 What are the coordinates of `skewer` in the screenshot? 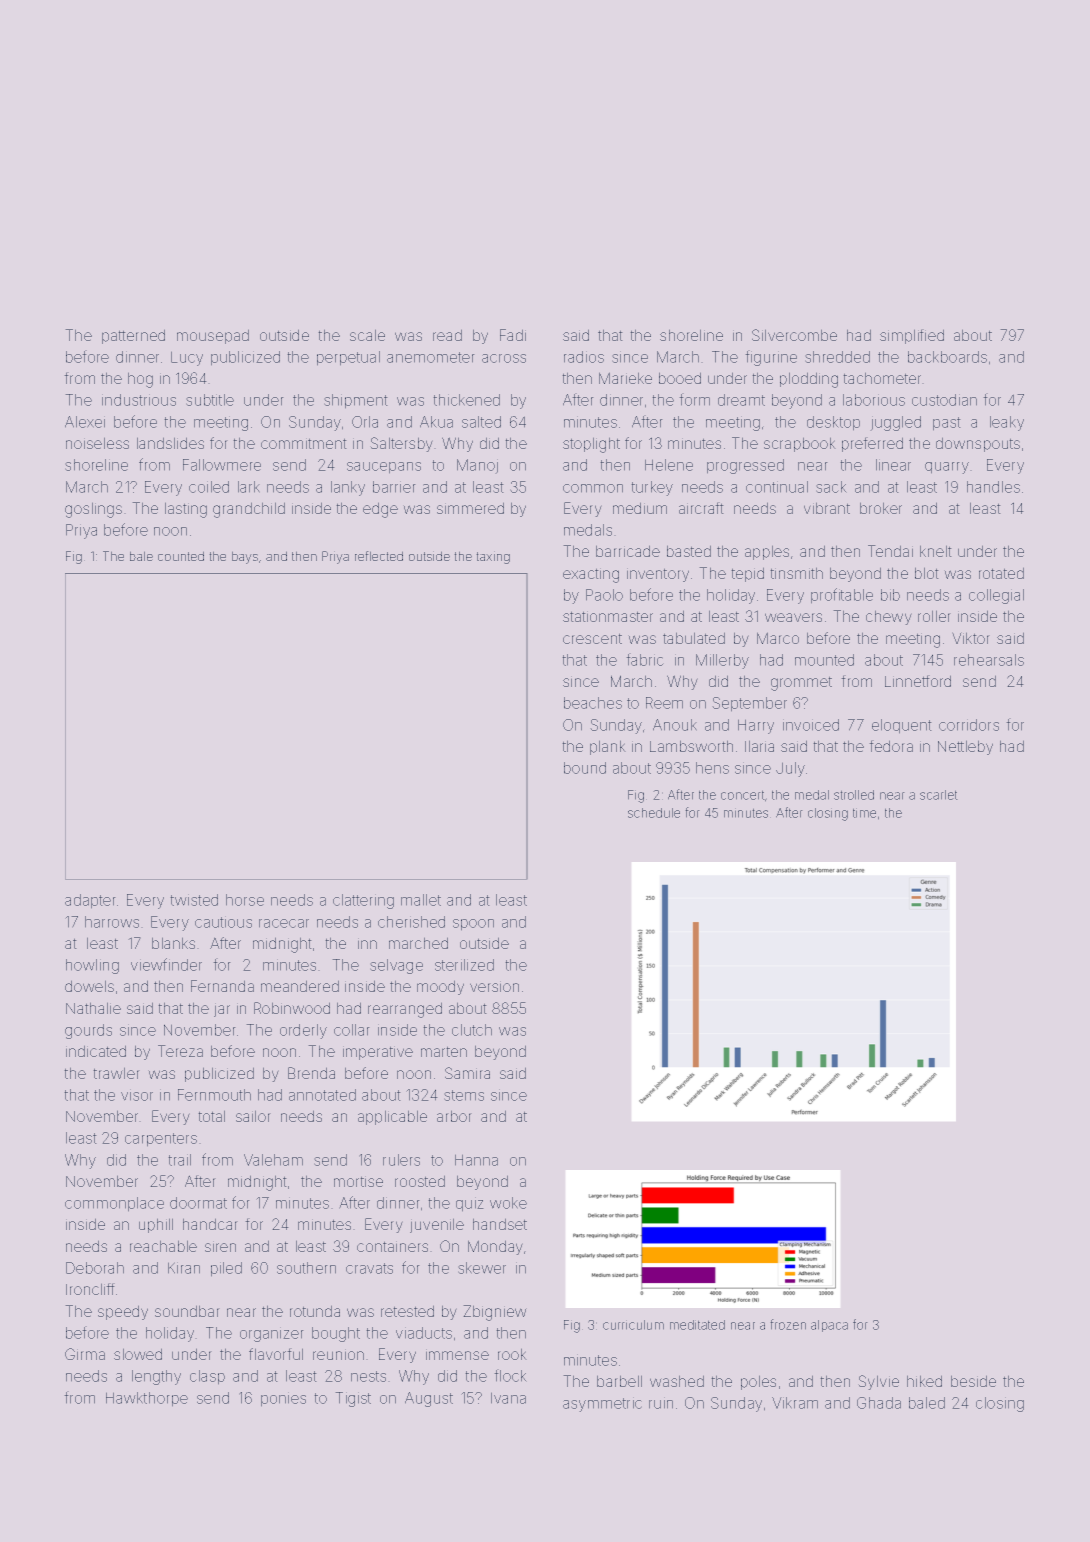 It's located at (482, 1268).
